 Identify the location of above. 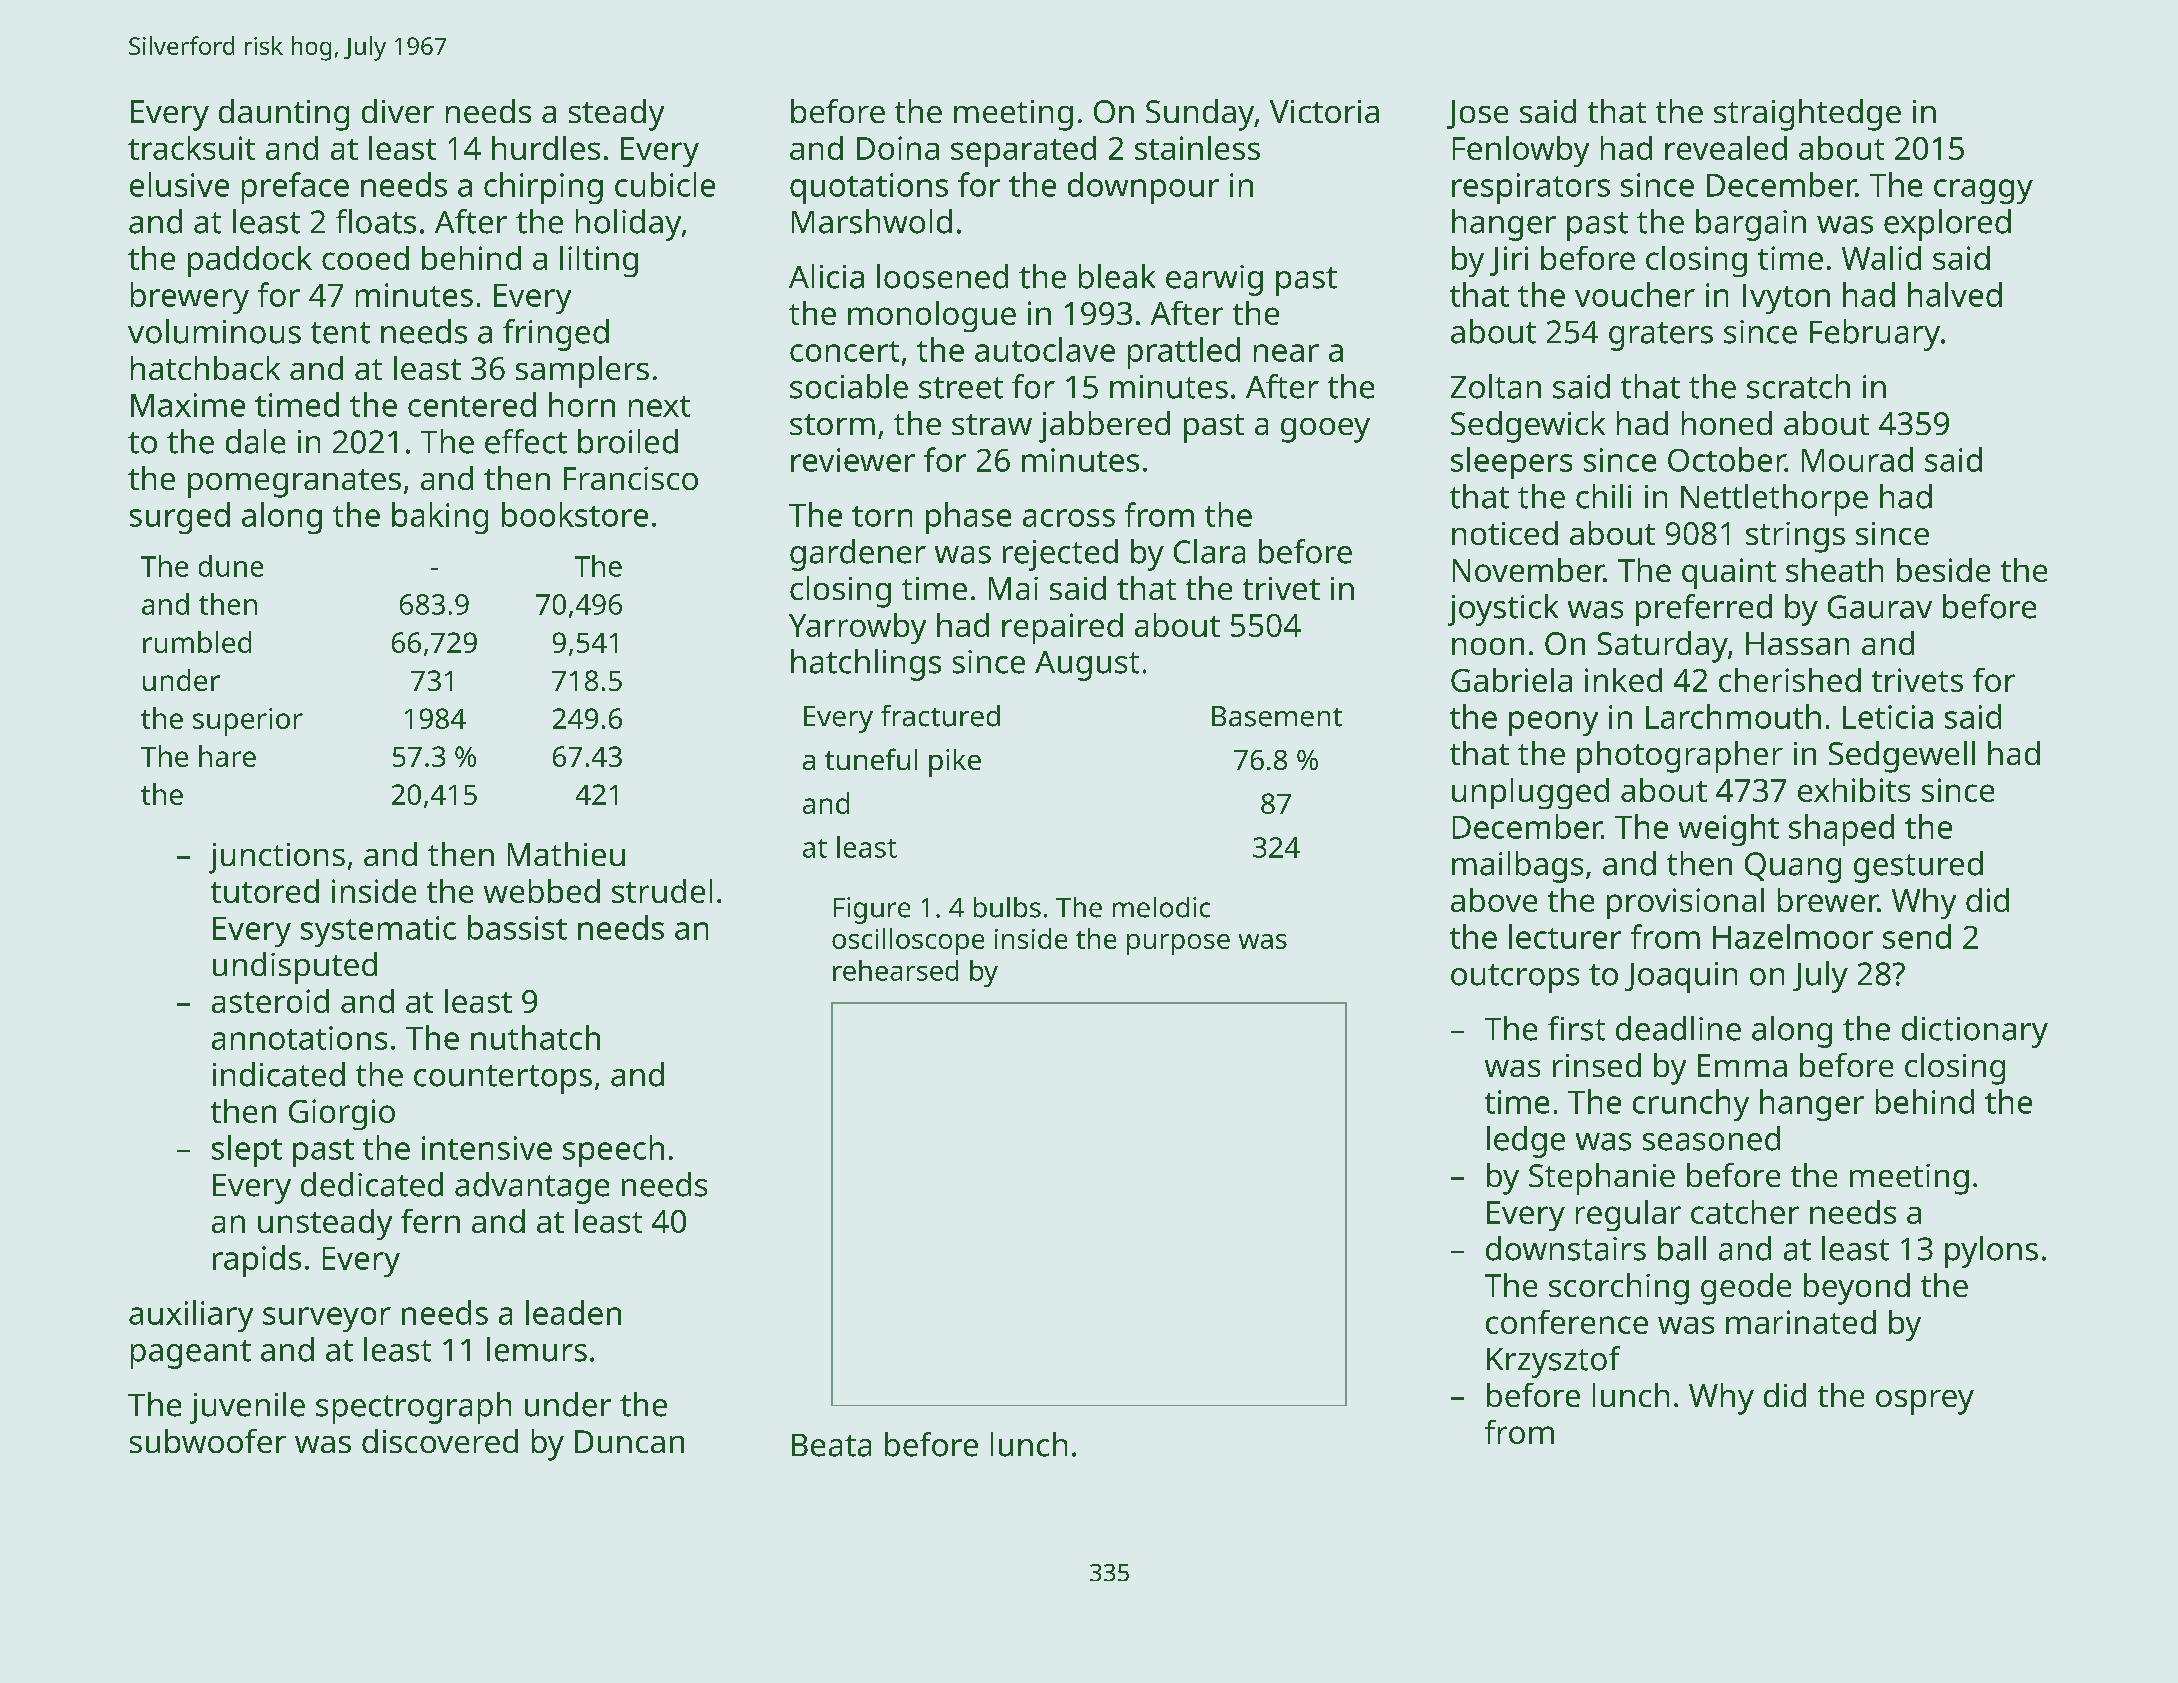
(1494, 900).
